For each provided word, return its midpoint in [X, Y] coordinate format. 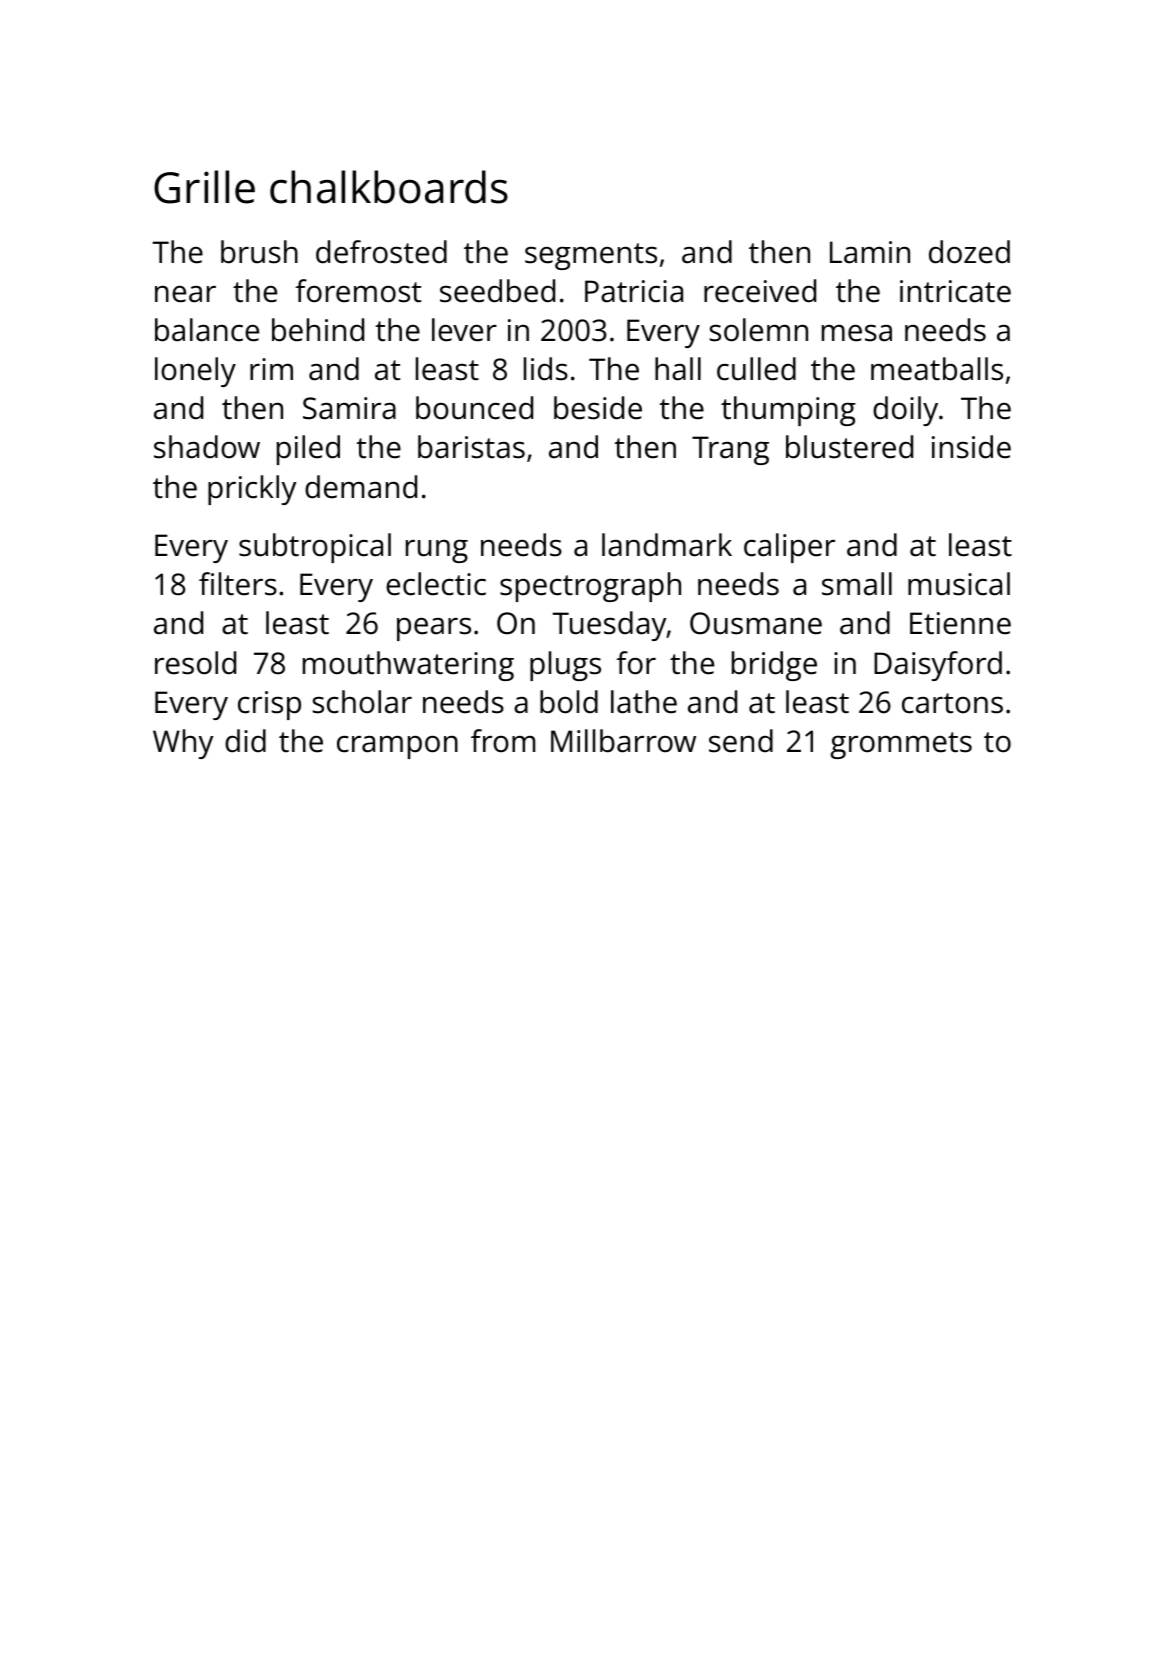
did [245, 741]
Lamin [870, 252]
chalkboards [389, 187]
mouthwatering [408, 666]
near [185, 294]
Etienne [960, 623]
